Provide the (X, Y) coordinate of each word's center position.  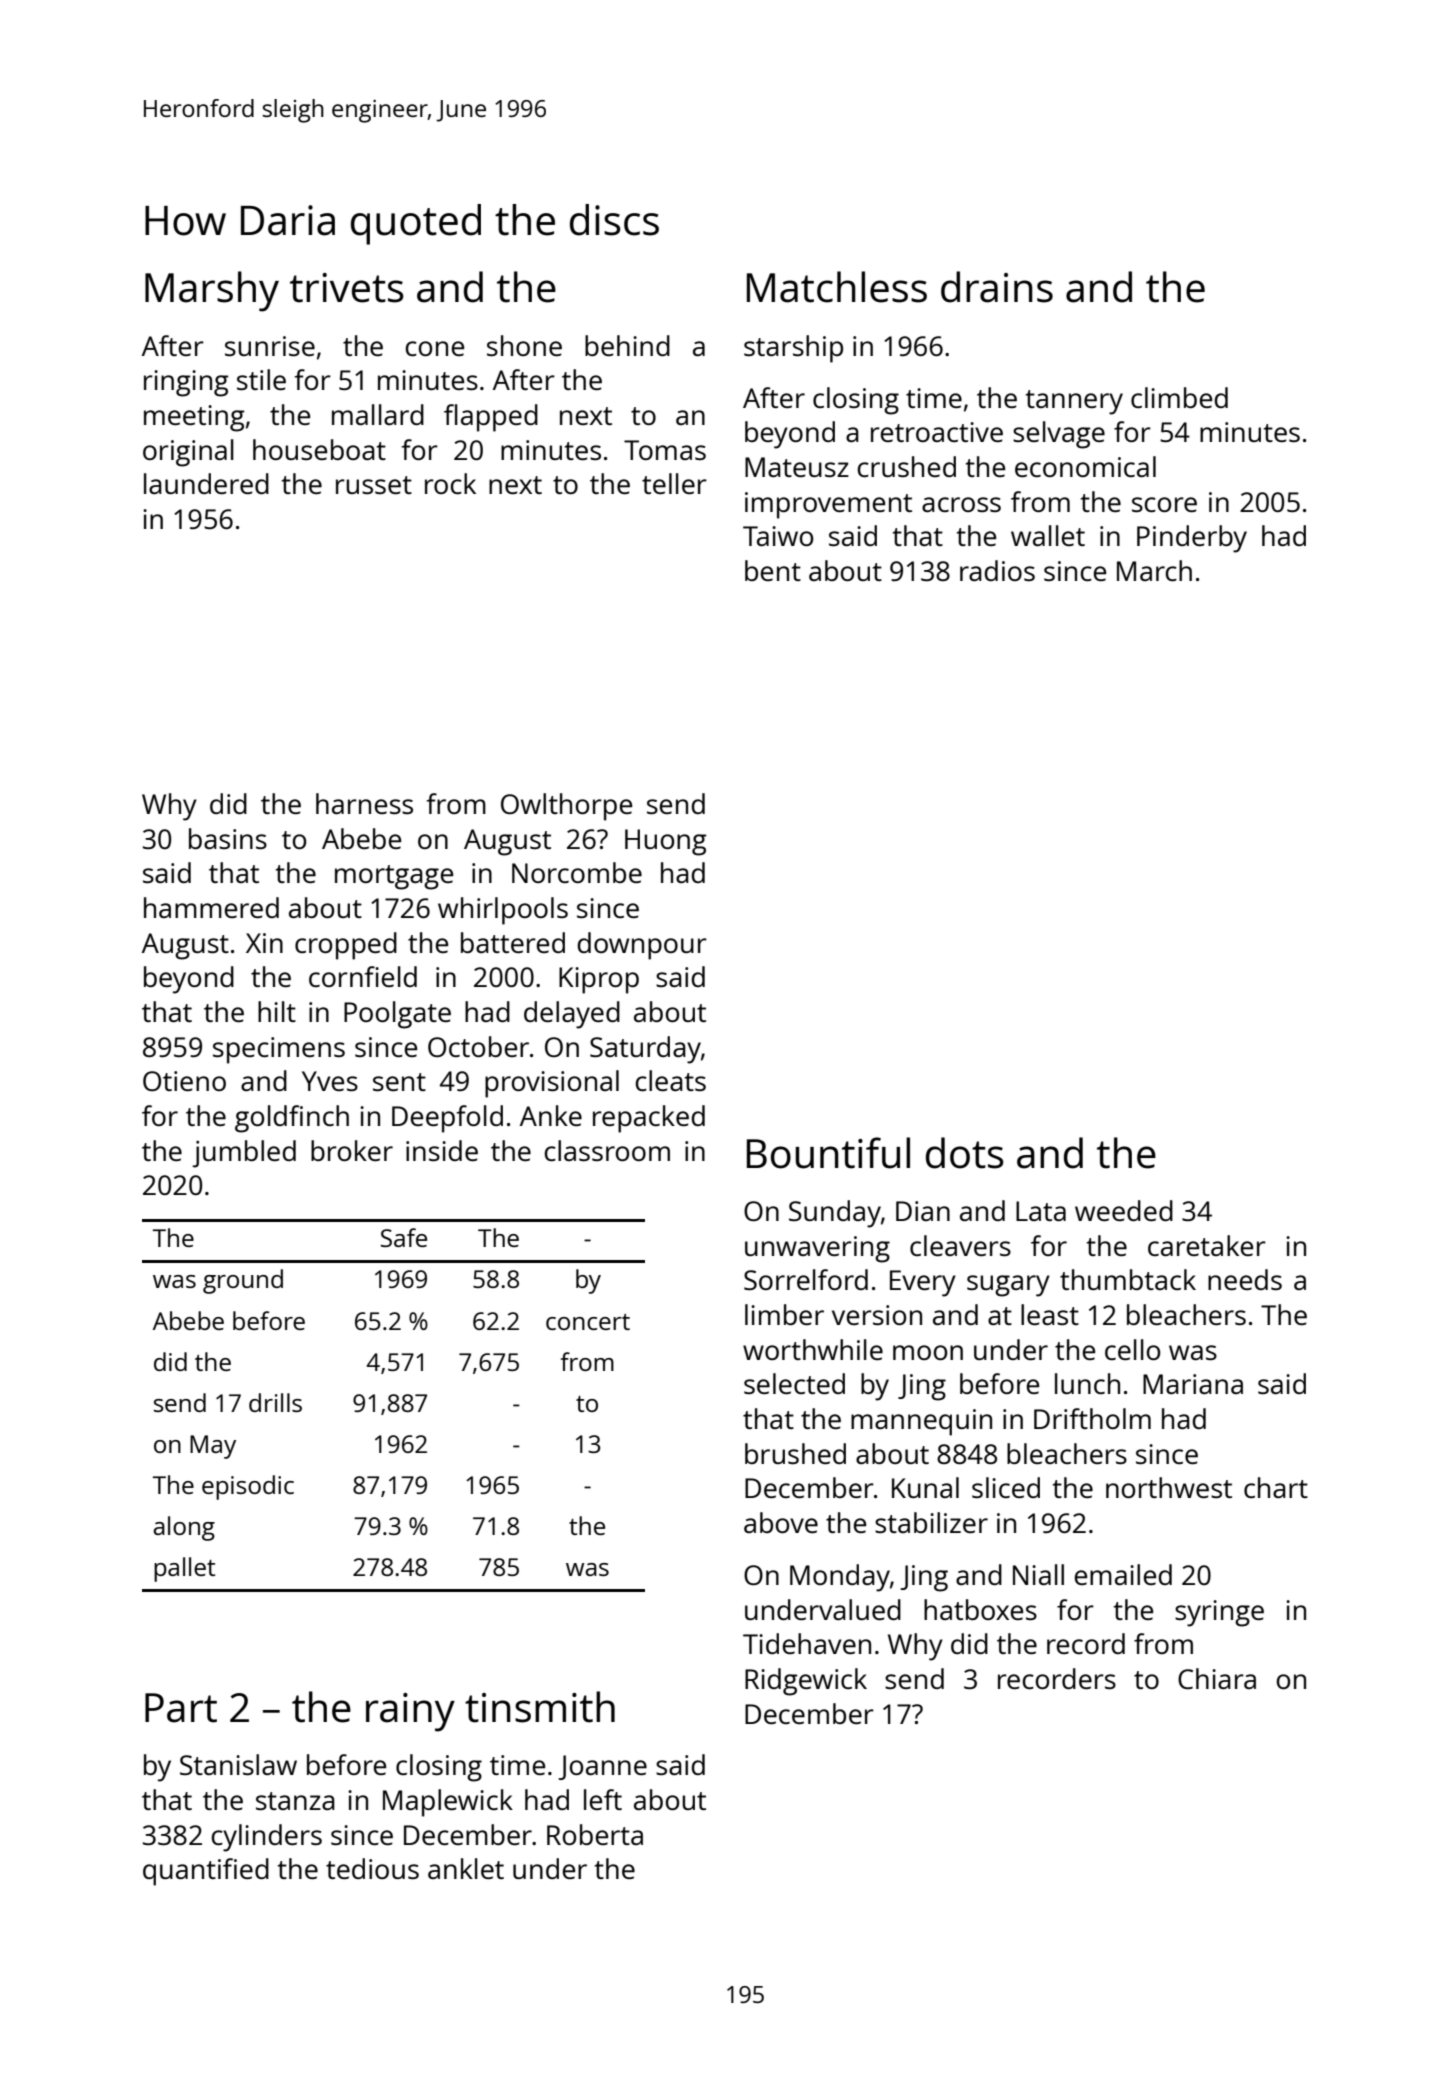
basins (228, 838)
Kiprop (599, 980)
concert (588, 1322)
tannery (1074, 402)
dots (965, 1153)
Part (181, 1708)
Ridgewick (806, 1682)
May (213, 1447)
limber (784, 1314)
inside (442, 1150)
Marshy (212, 291)
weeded (1124, 1210)
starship (793, 349)
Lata (1041, 1211)
